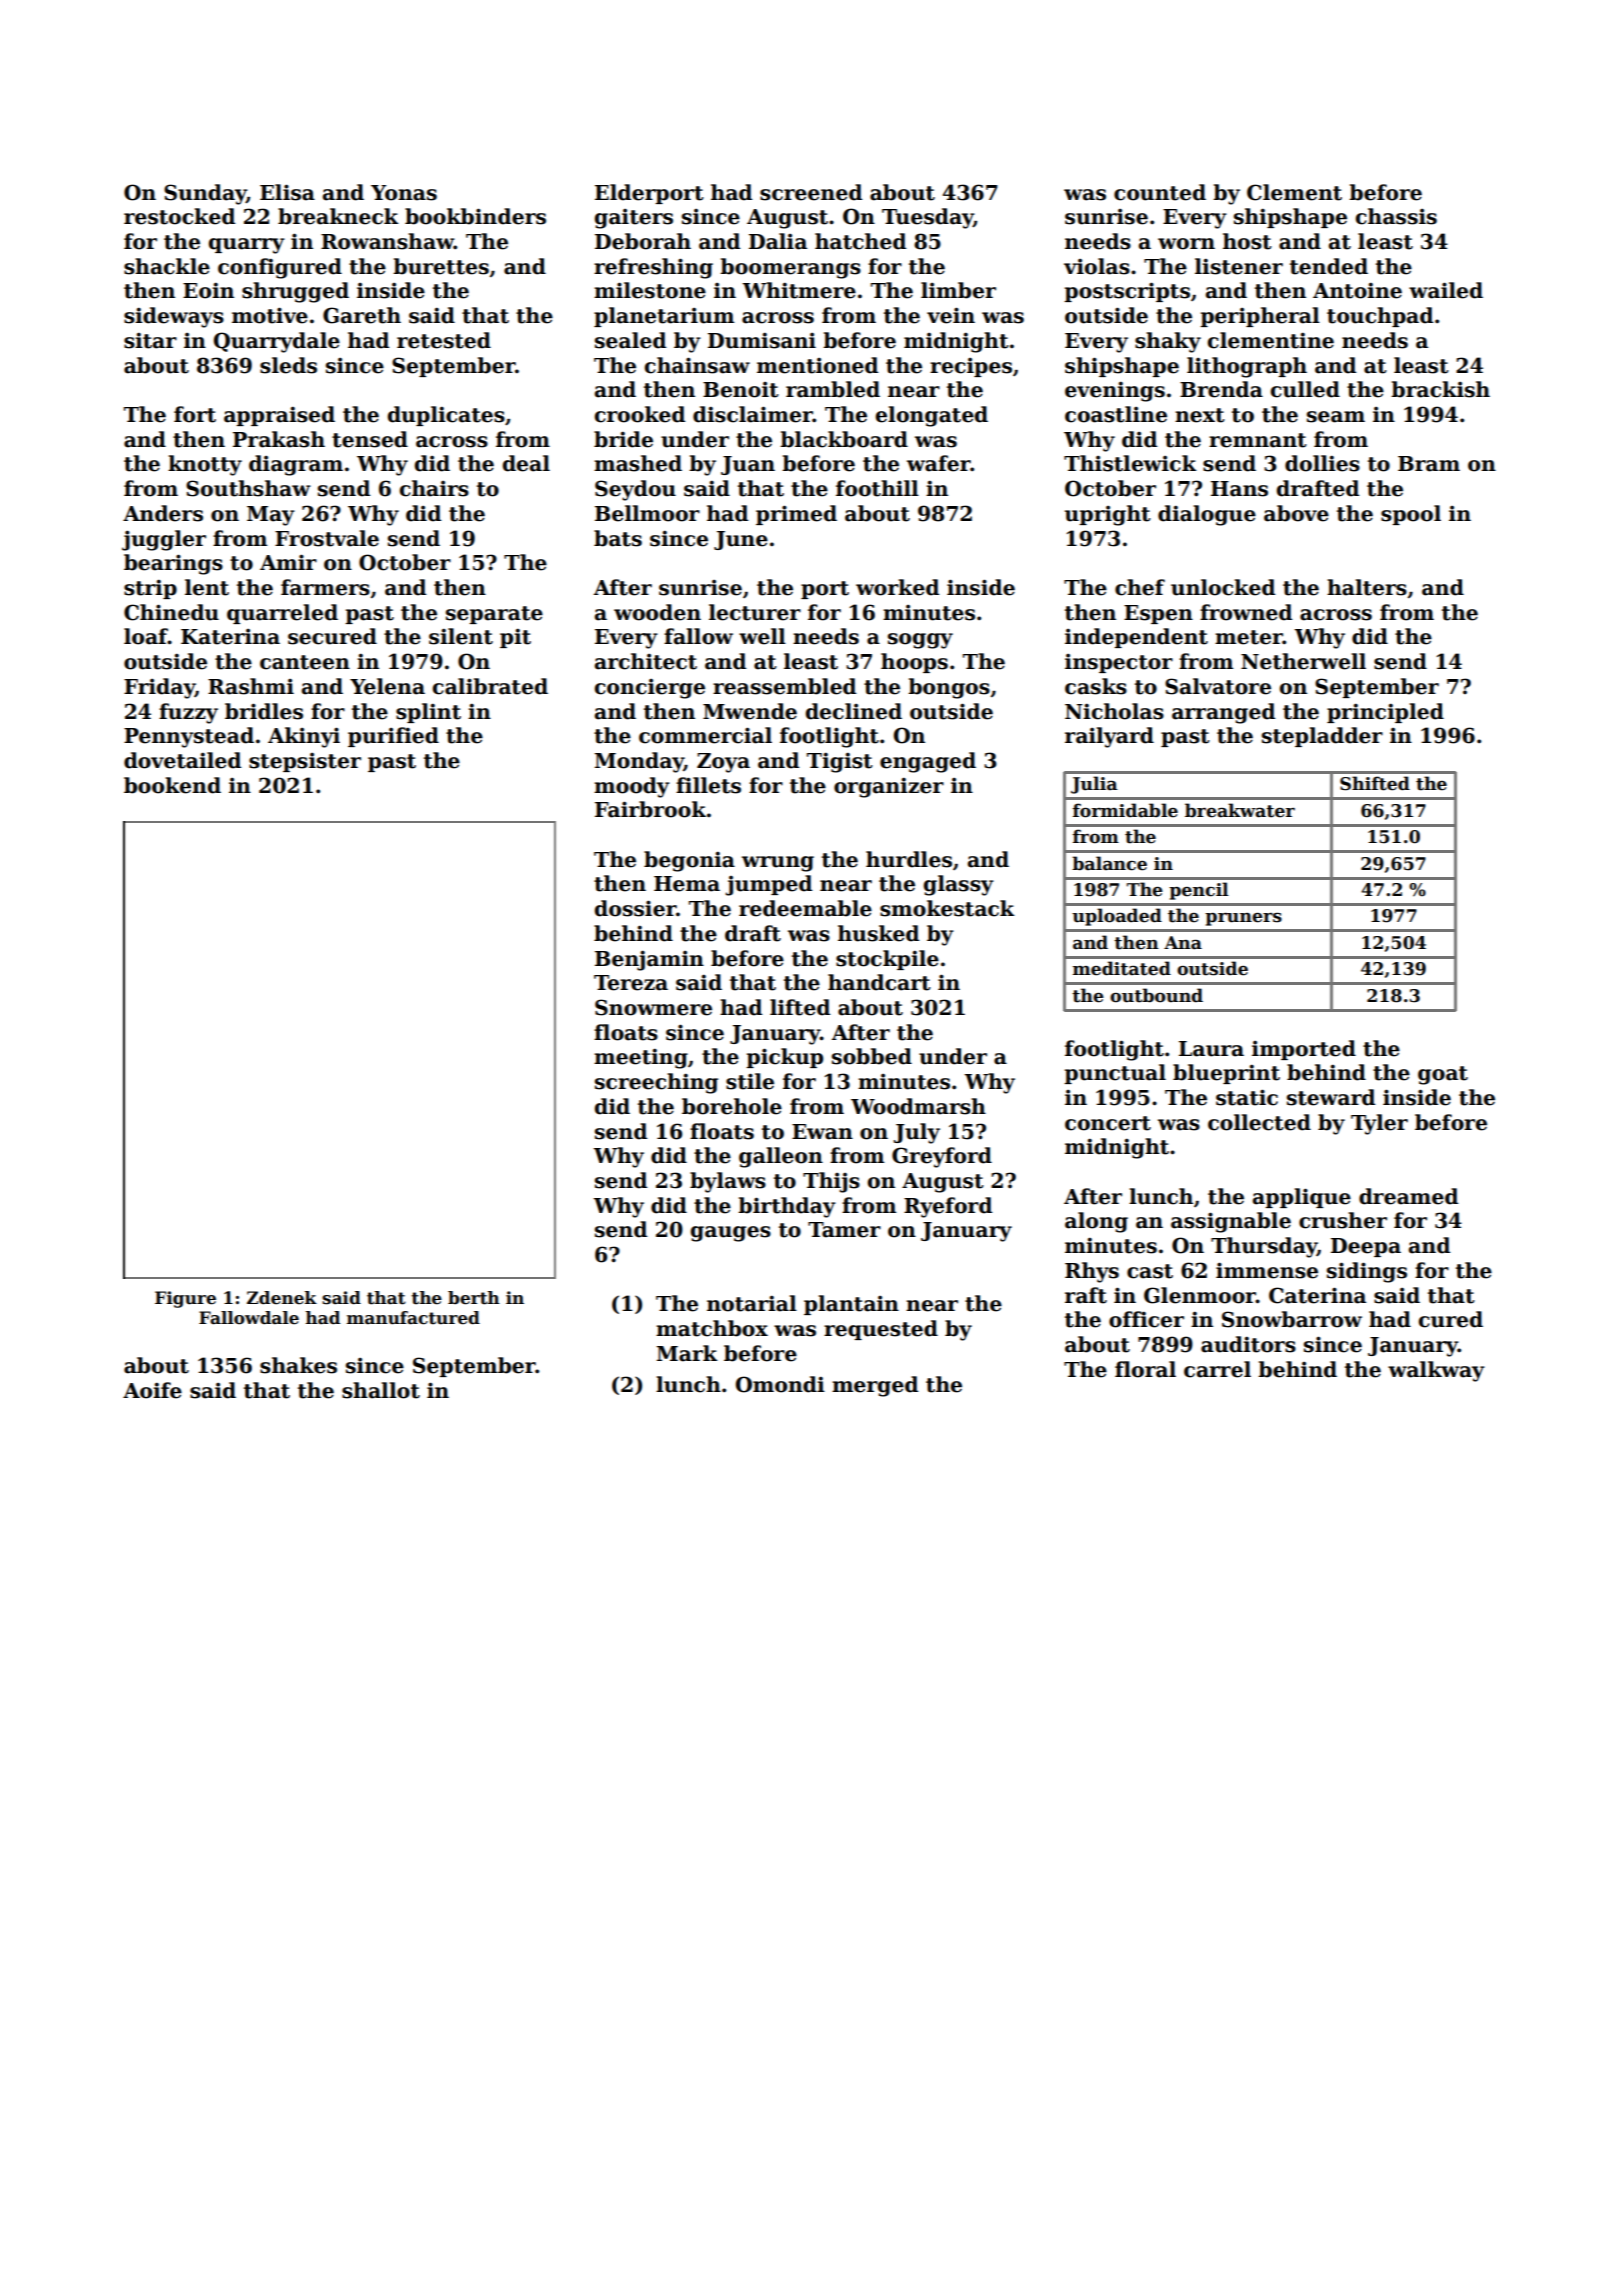 The width and height of the screenshot is (1620, 2292). Describe the element at coordinates (811, 192) in the screenshot. I see `screened` at that location.
